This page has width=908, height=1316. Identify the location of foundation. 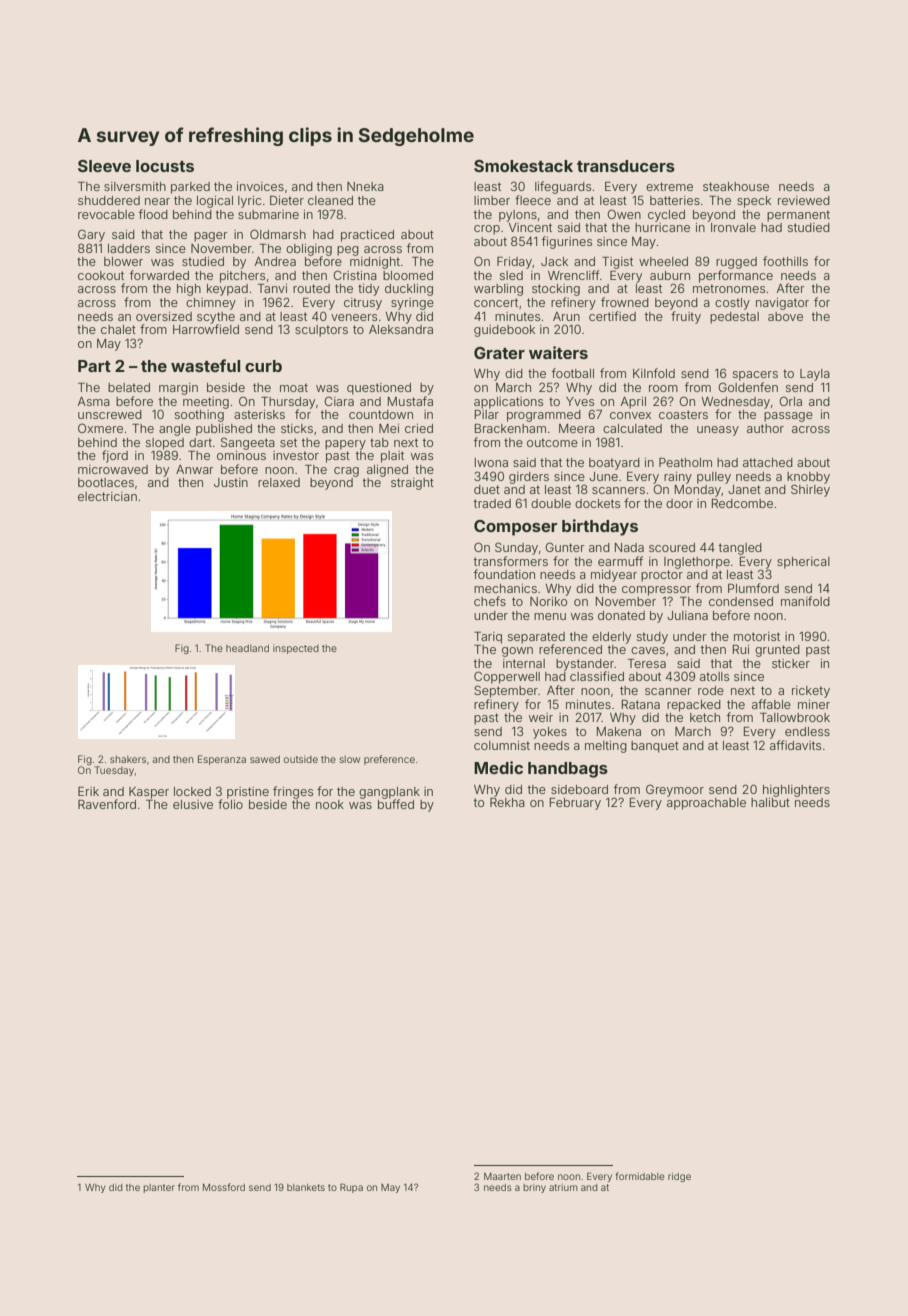
(504, 574).
